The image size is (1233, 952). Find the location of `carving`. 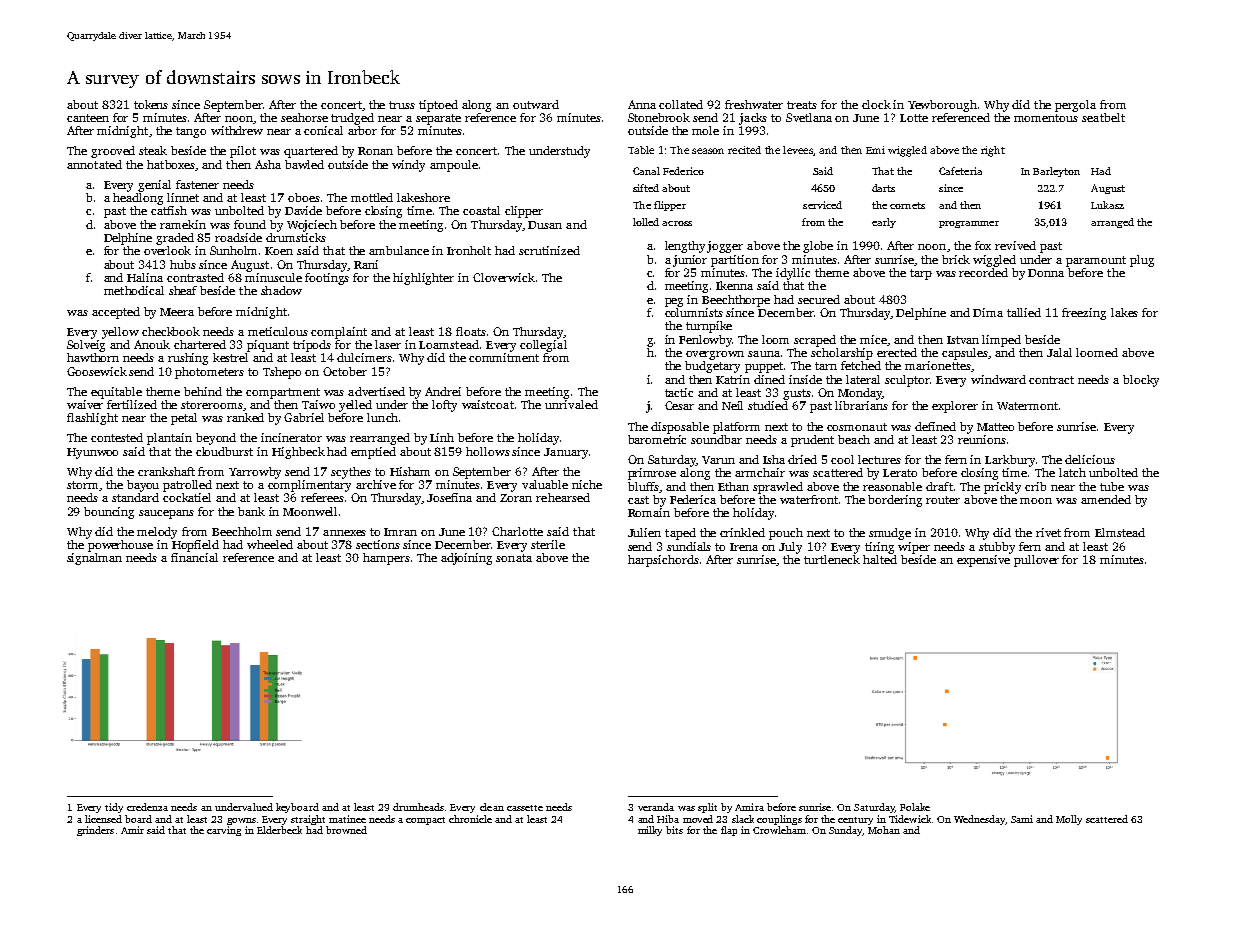

carving is located at coordinates (224, 831).
